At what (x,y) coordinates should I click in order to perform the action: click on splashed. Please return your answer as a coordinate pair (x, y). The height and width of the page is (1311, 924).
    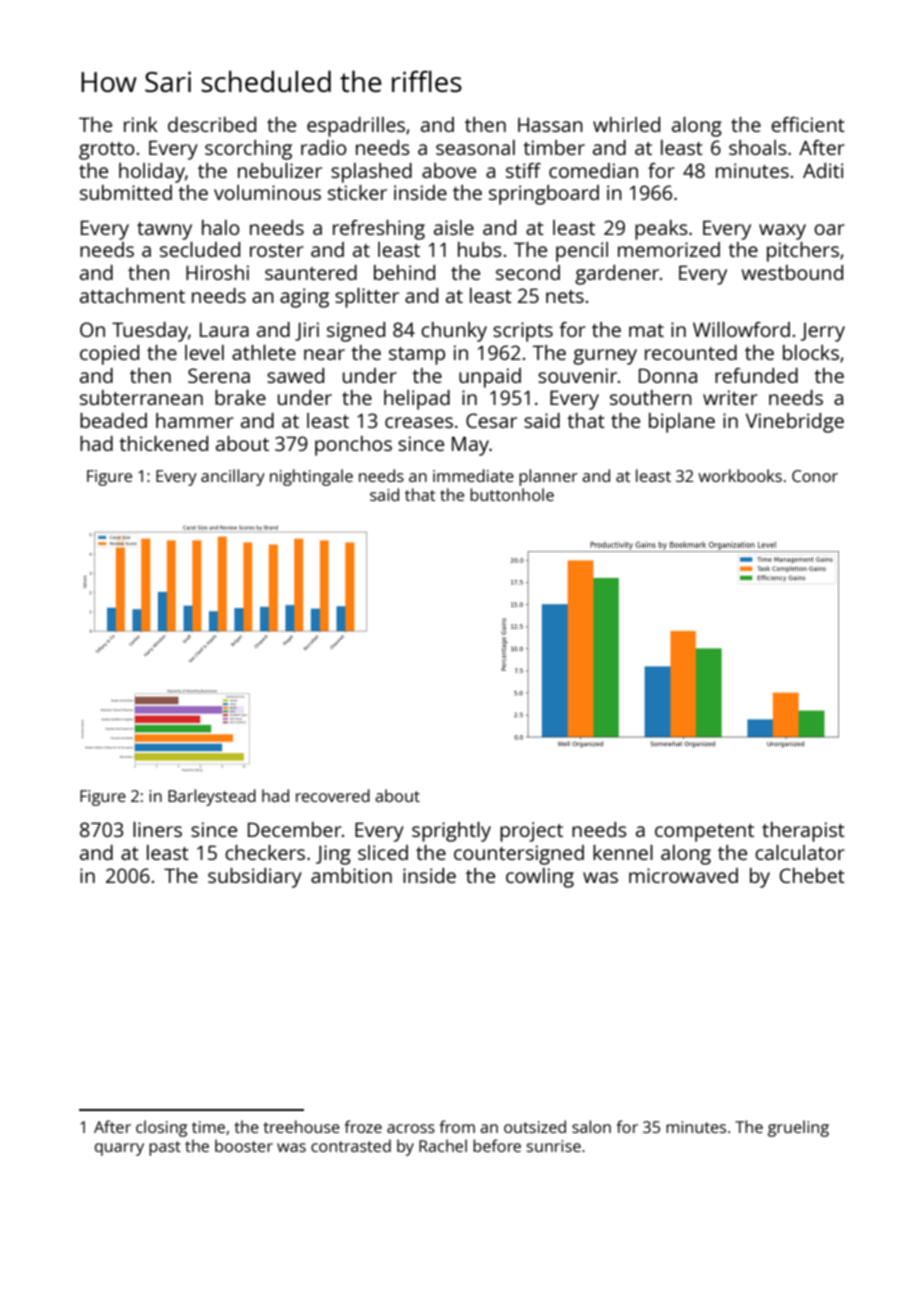
    Looking at the image, I should click on (371, 173).
